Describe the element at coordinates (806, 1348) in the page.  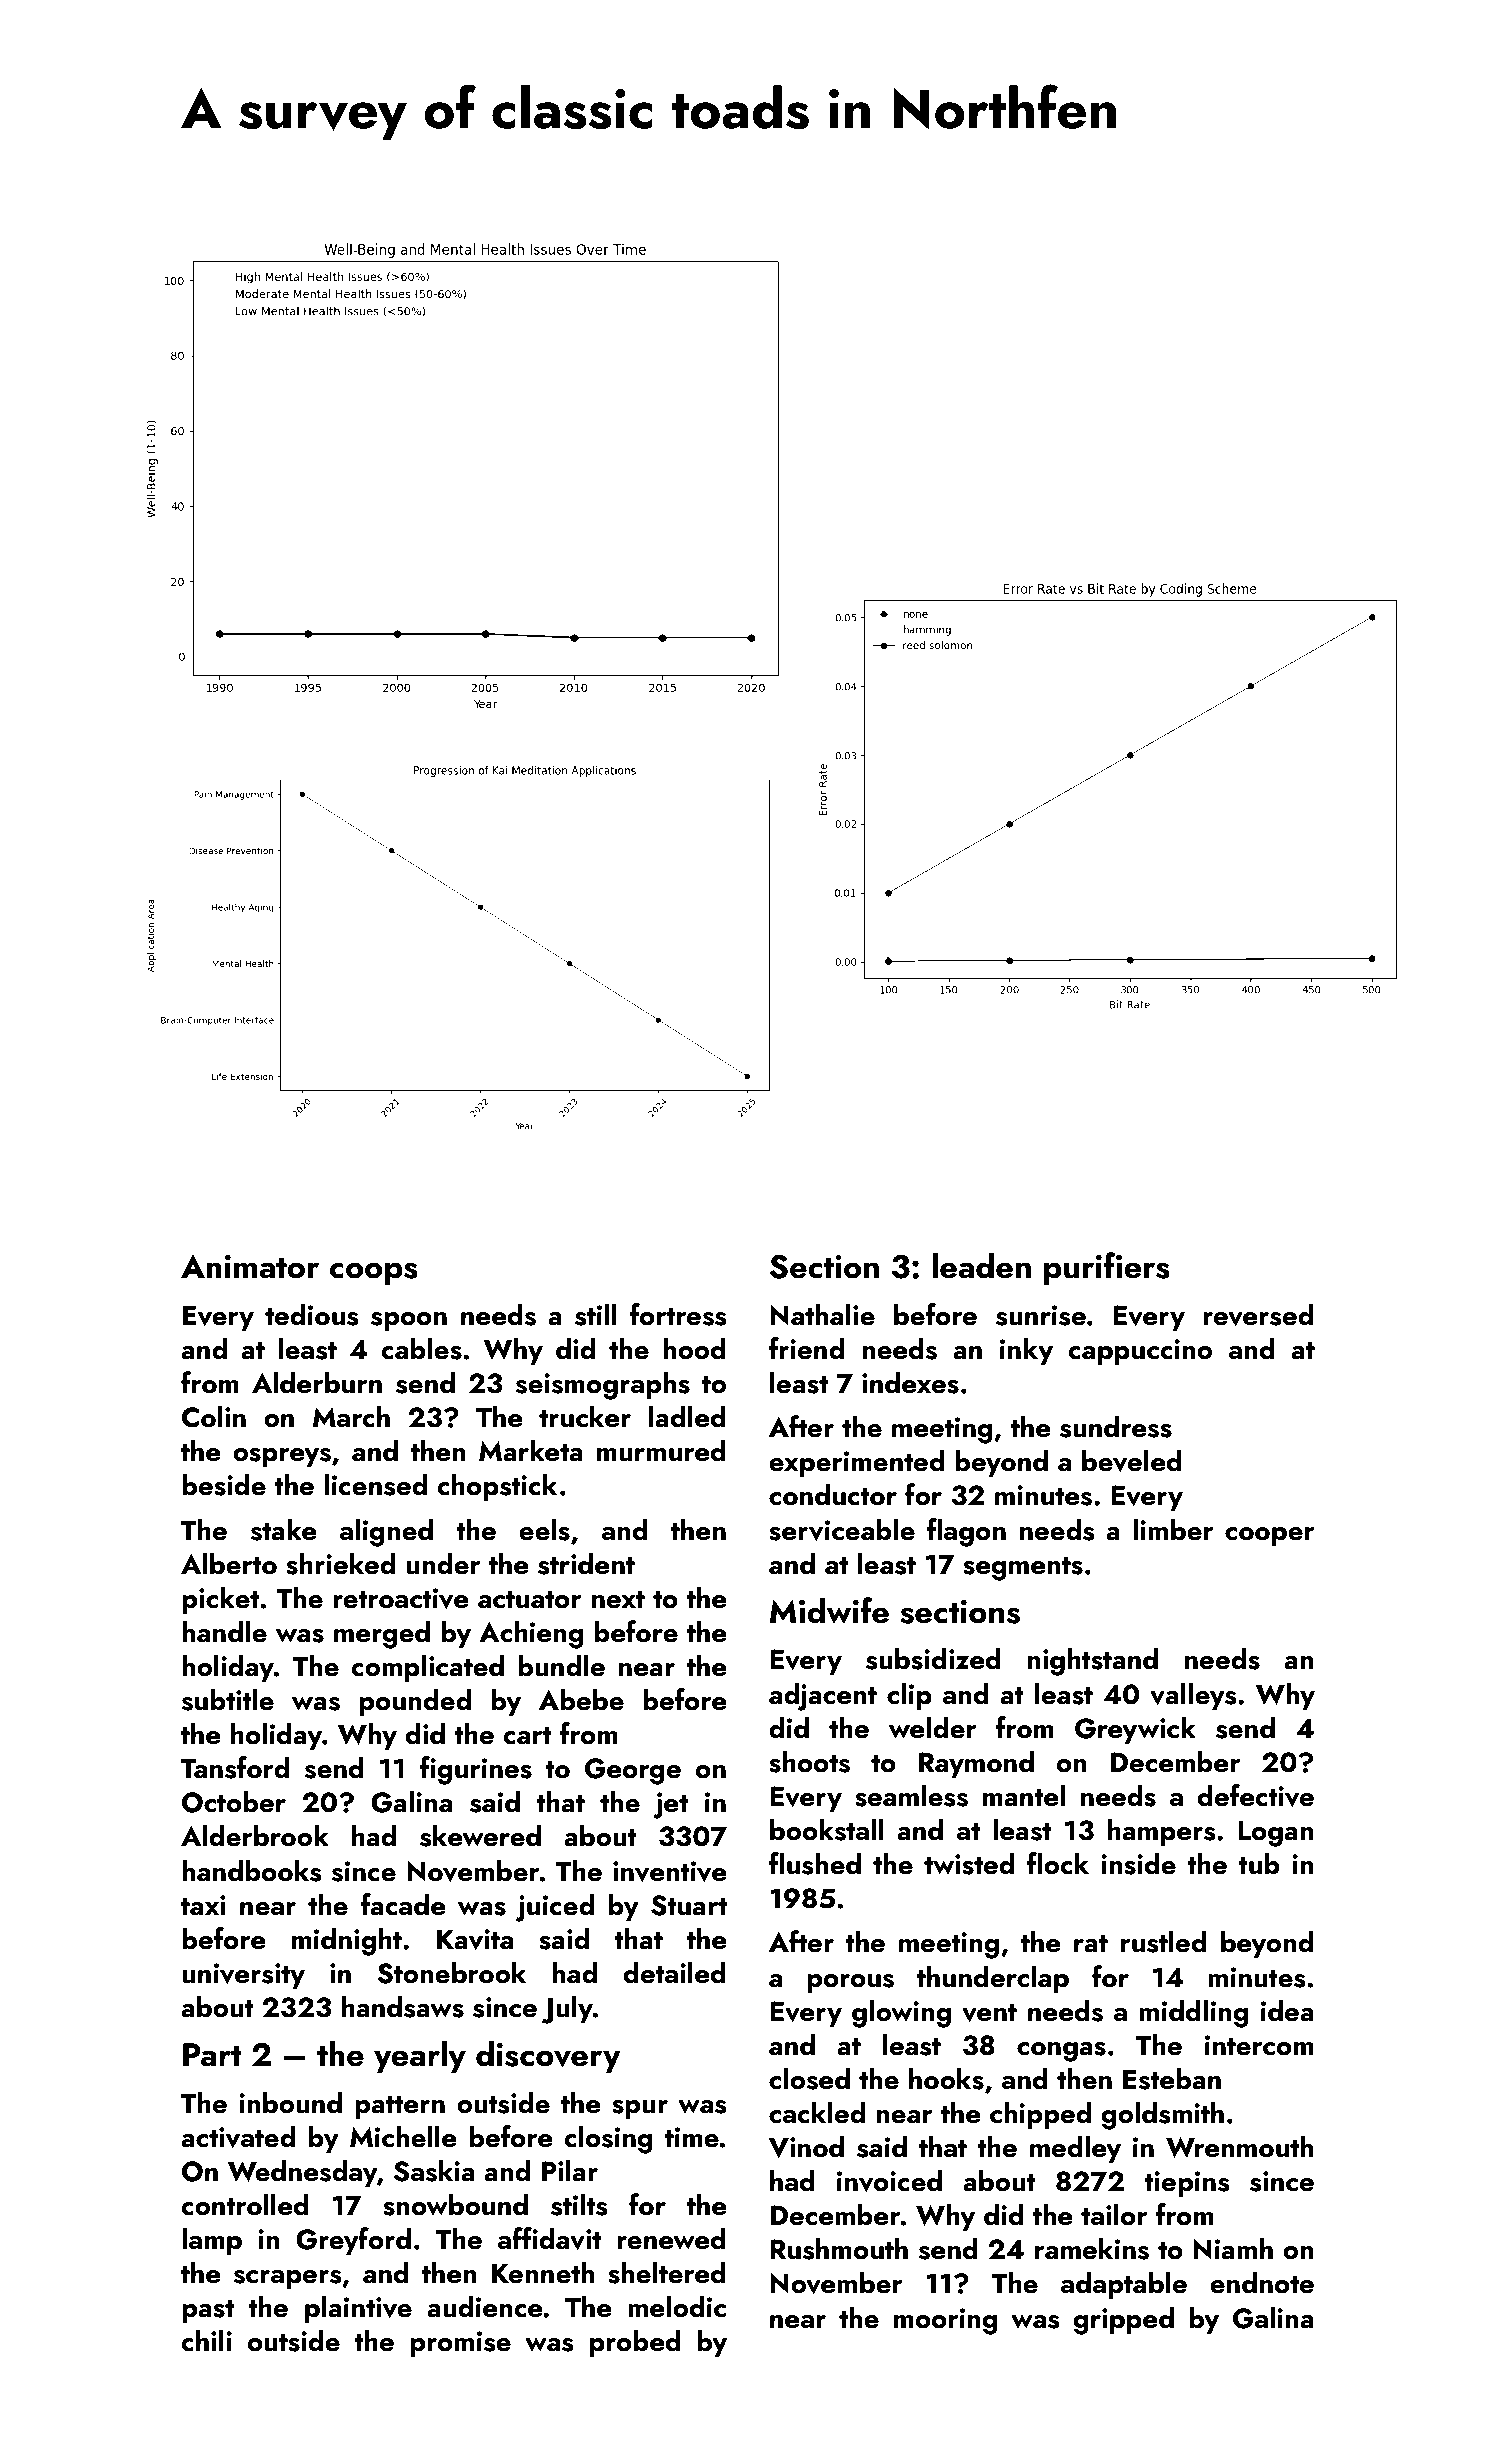
I see `friend` at that location.
